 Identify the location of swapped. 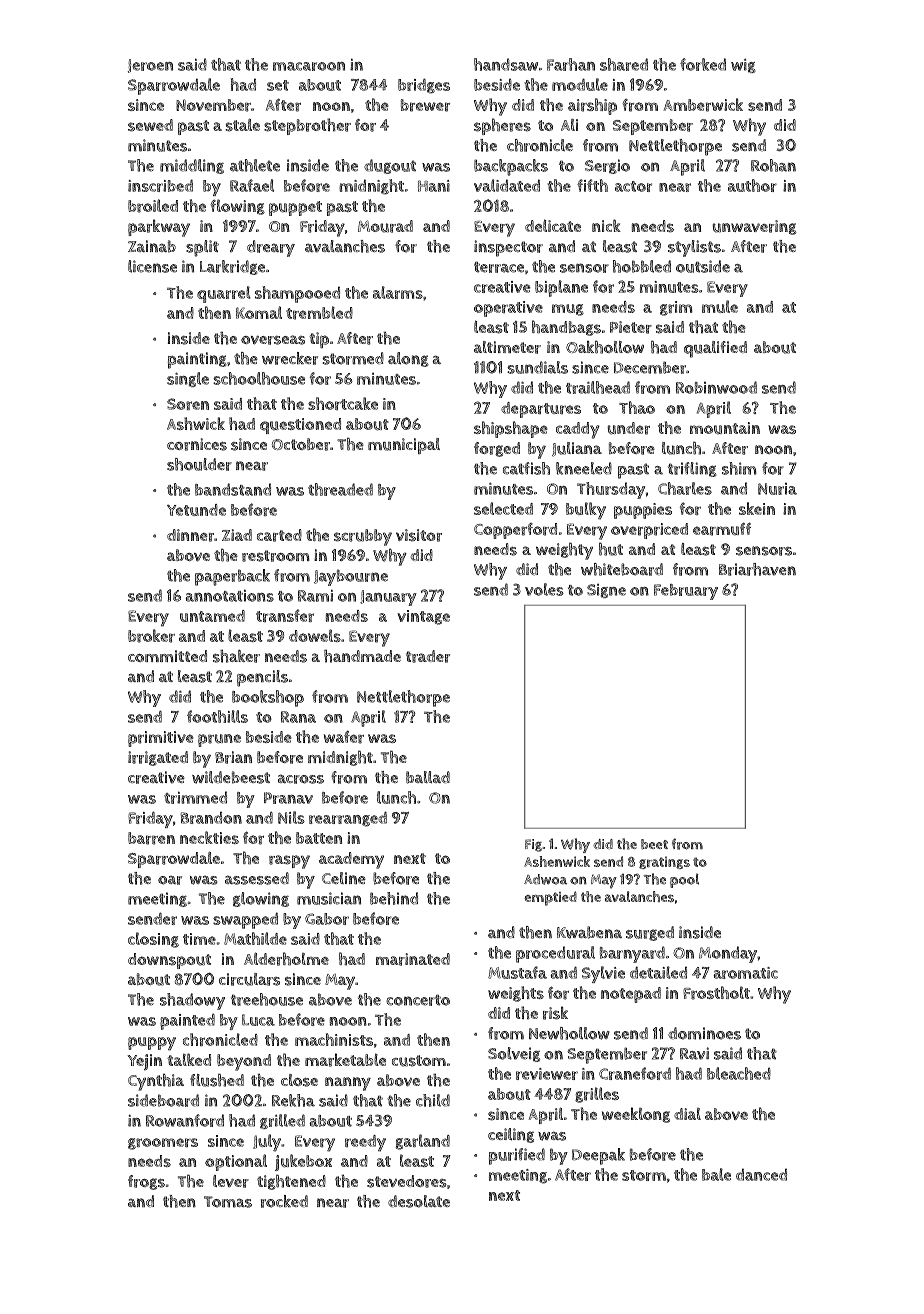
(245, 920).
